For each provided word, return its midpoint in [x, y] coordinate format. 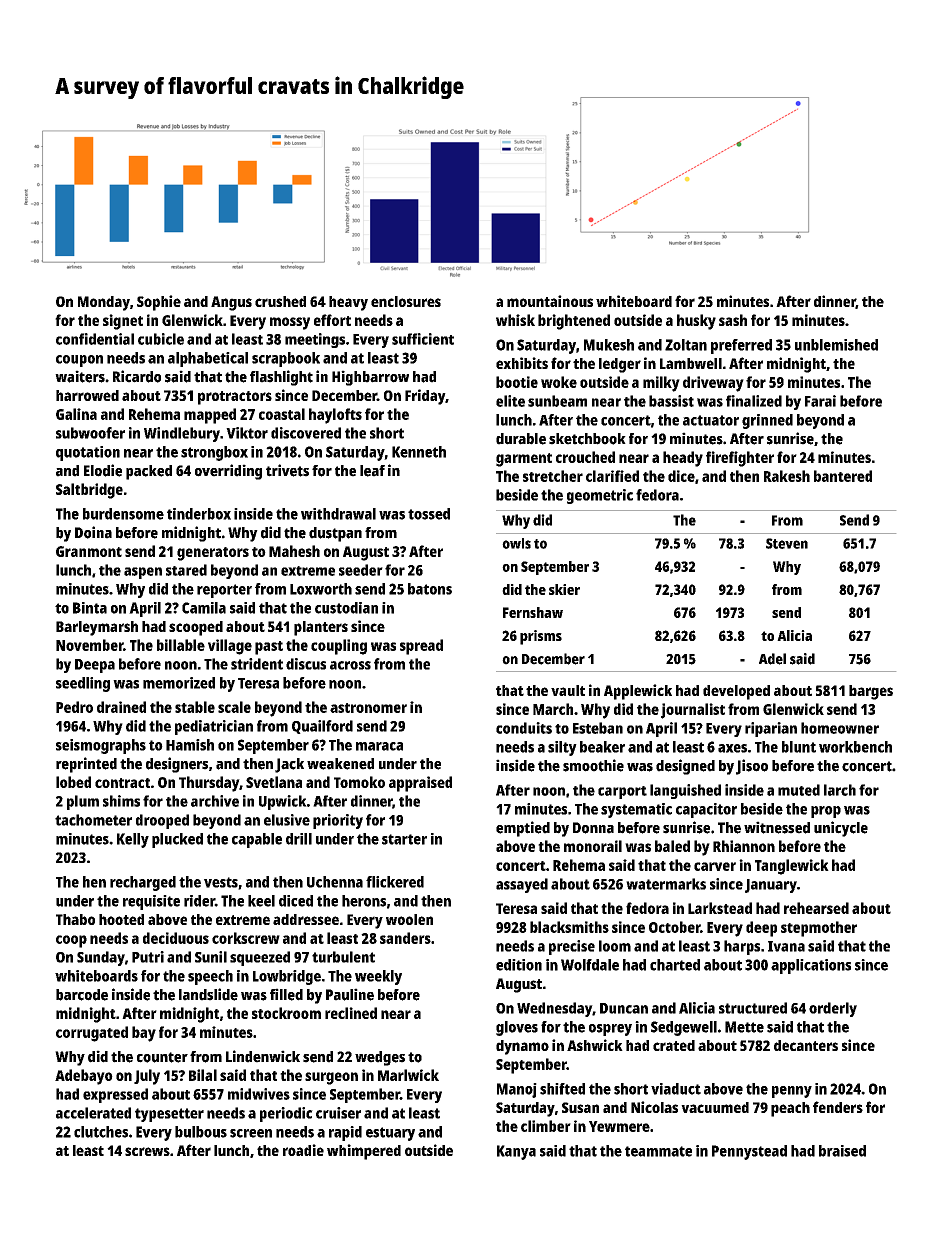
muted [799, 790]
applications [811, 966]
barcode [82, 995]
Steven [787, 543]
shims [121, 801]
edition [519, 965]
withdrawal [338, 514]
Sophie [159, 303]
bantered [843, 476]
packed [149, 472]
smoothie [593, 765]
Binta [90, 608]
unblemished [836, 345]
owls [516, 543]
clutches [101, 1132]
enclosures [406, 301]
